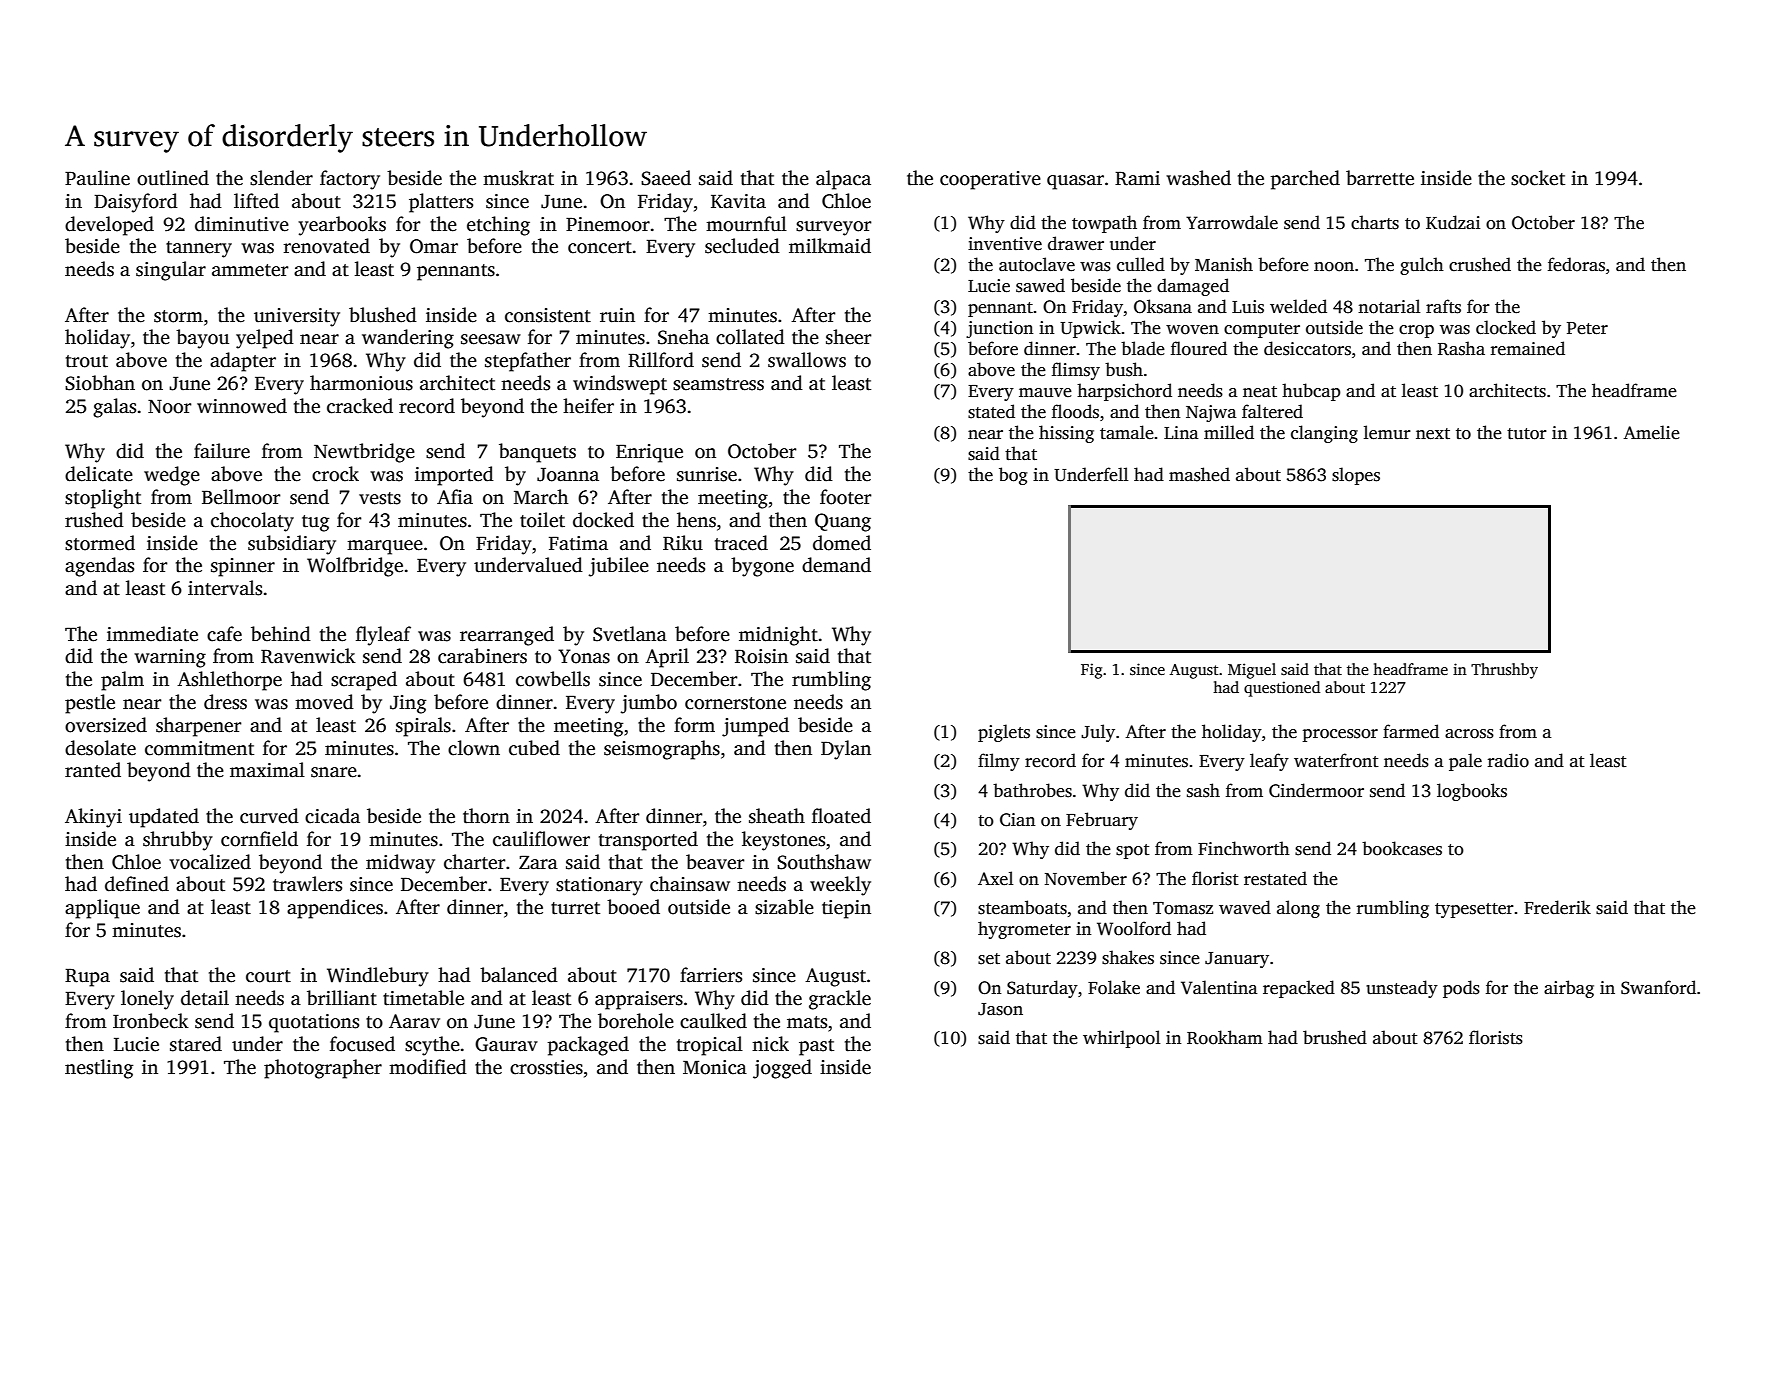 The width and height of the image is (1778, 1374). Describe the element at coordinates (1380, 178) in the image. I see `barrette` at that location.
